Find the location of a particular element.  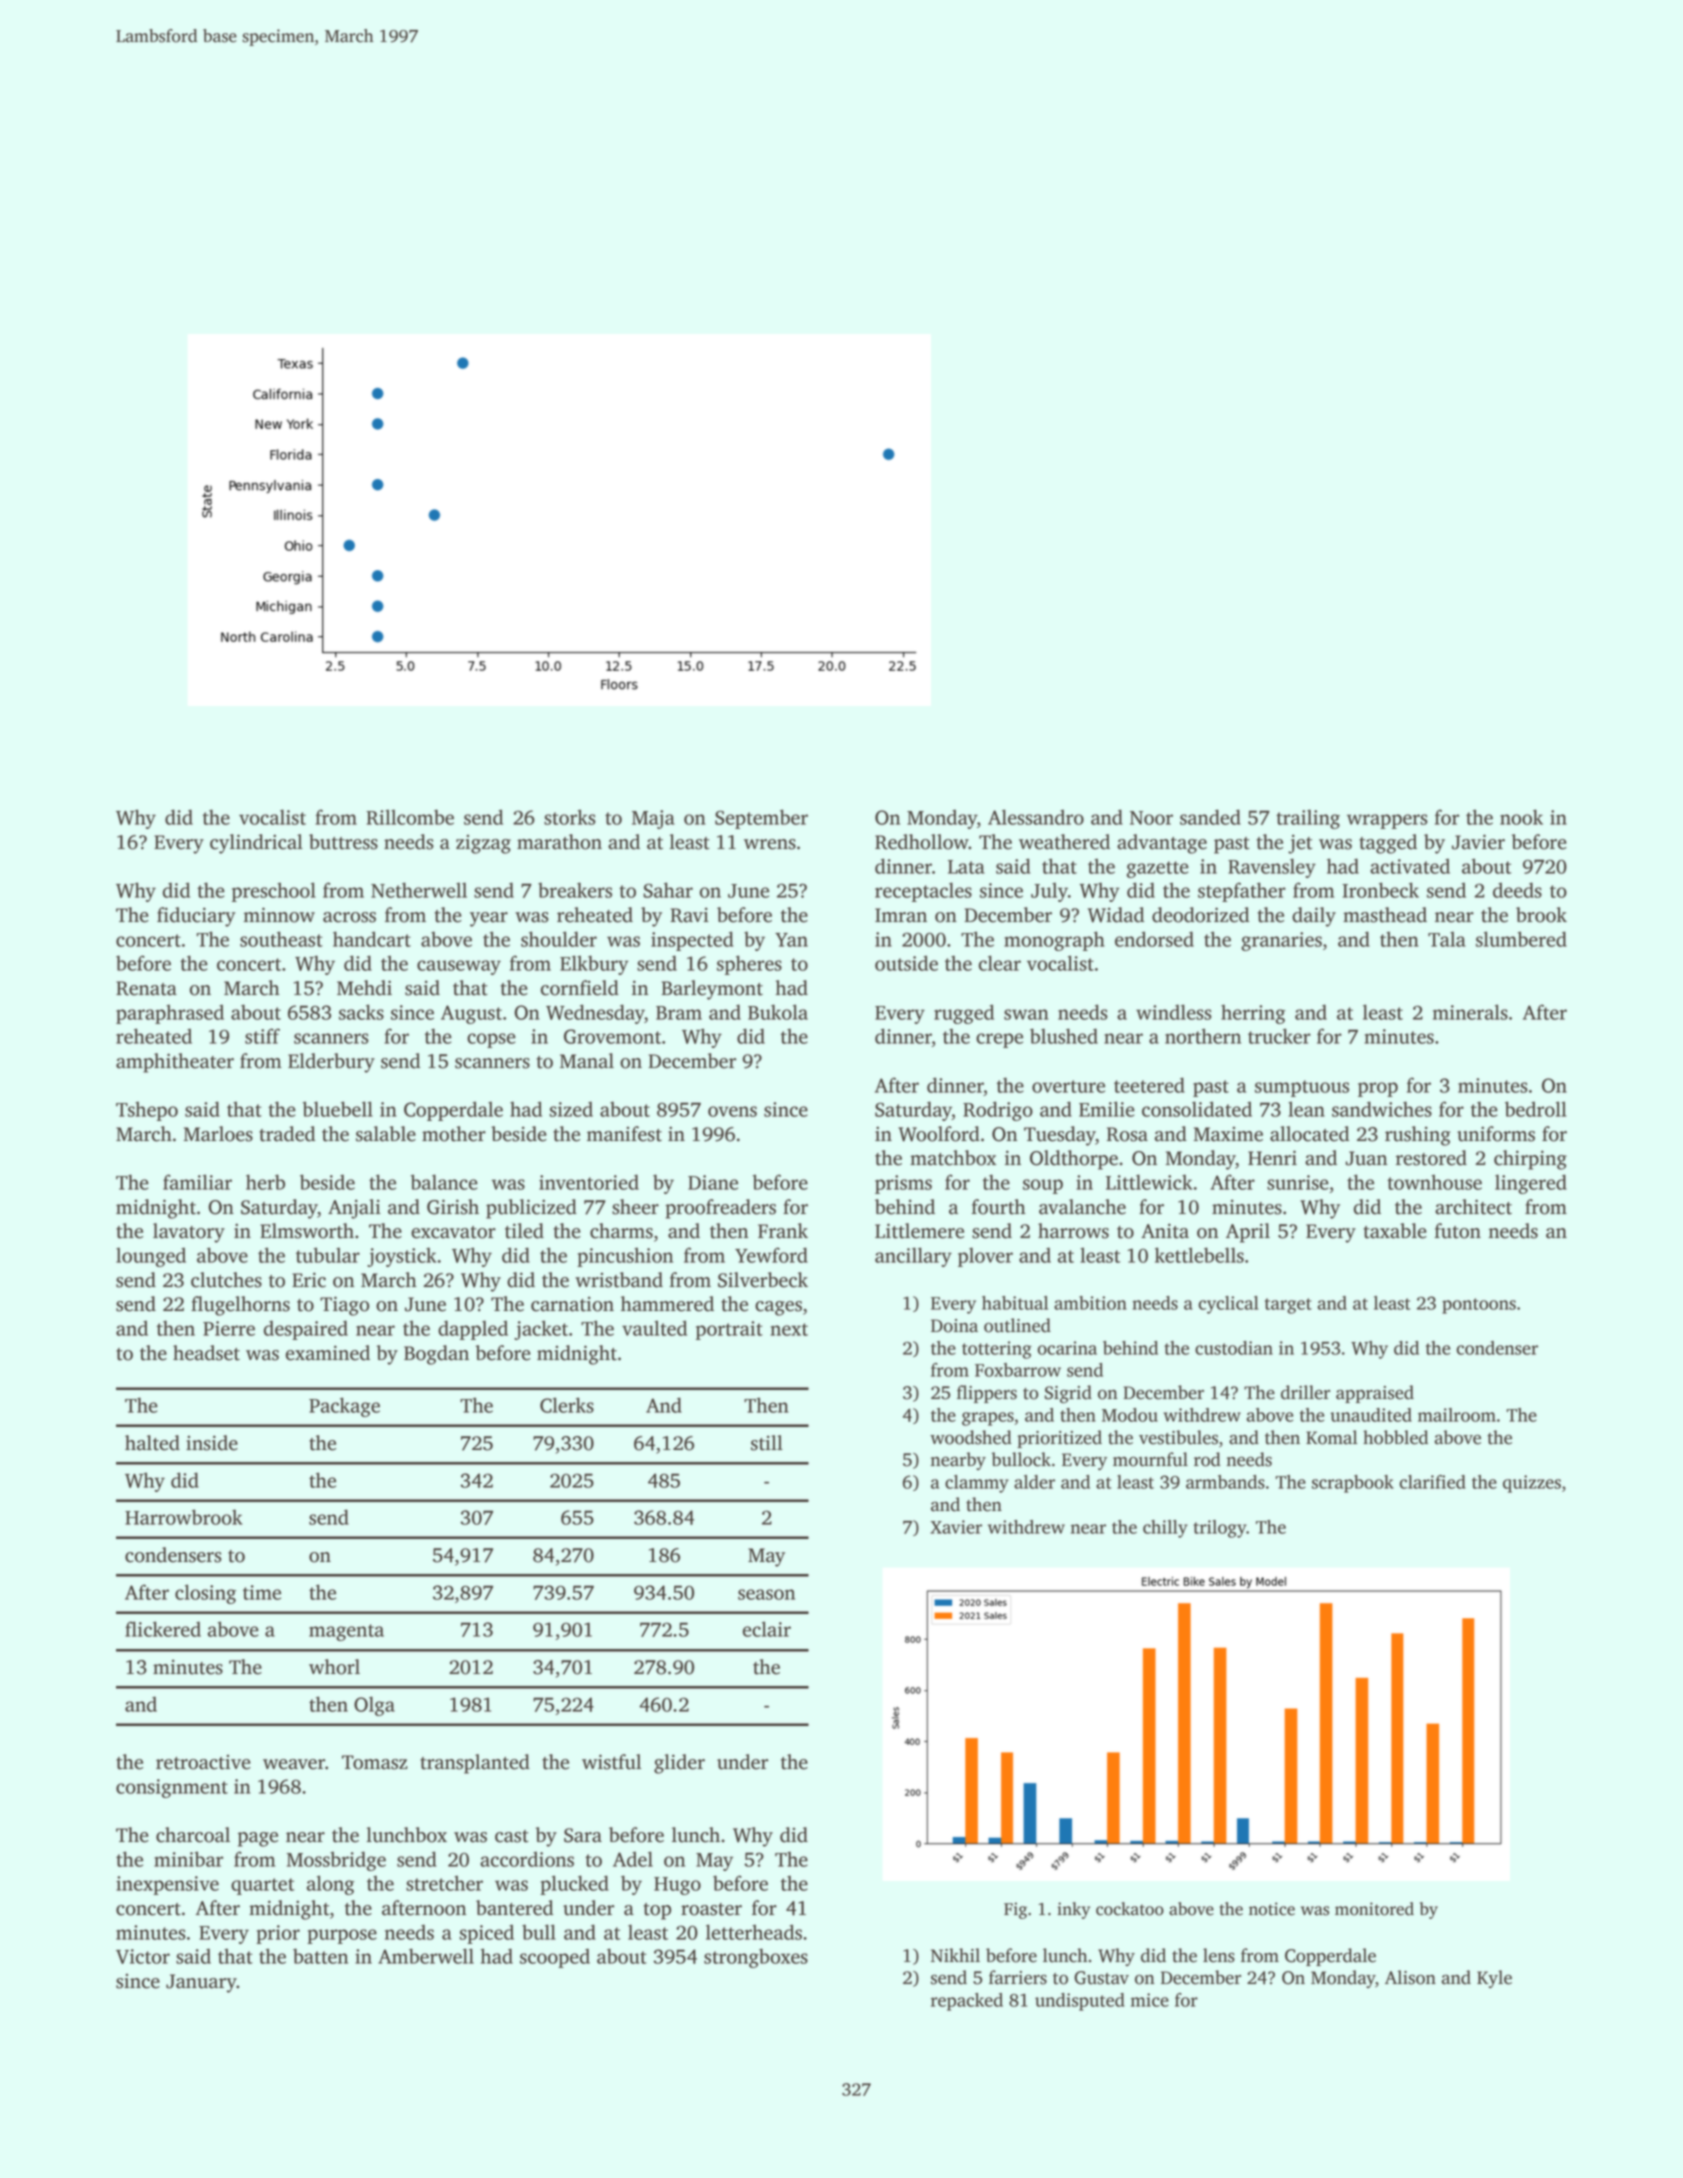

Clerks is located at coordinates (567, 1405).
